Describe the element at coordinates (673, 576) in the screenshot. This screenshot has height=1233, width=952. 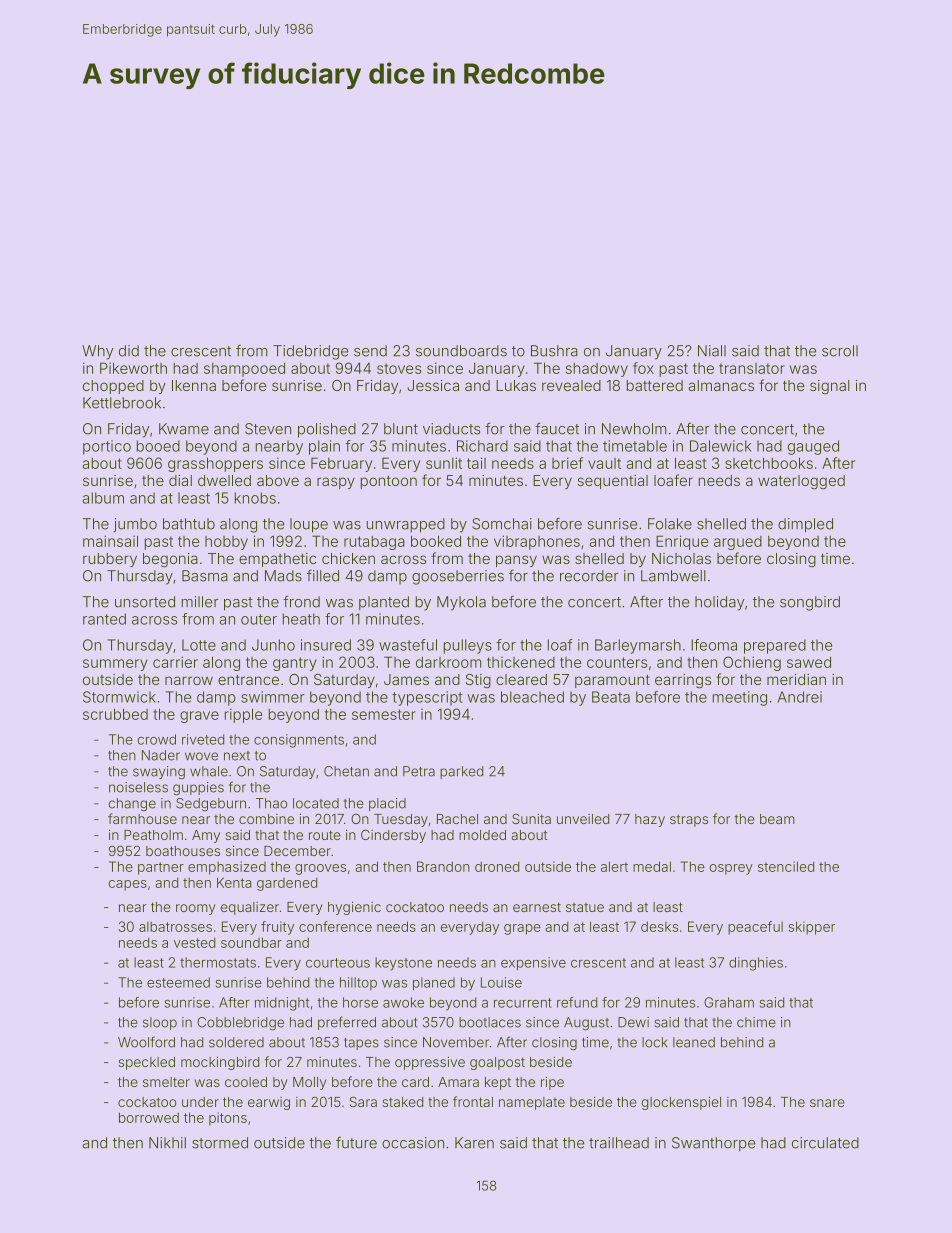
I see `Lambwell` at that location.
